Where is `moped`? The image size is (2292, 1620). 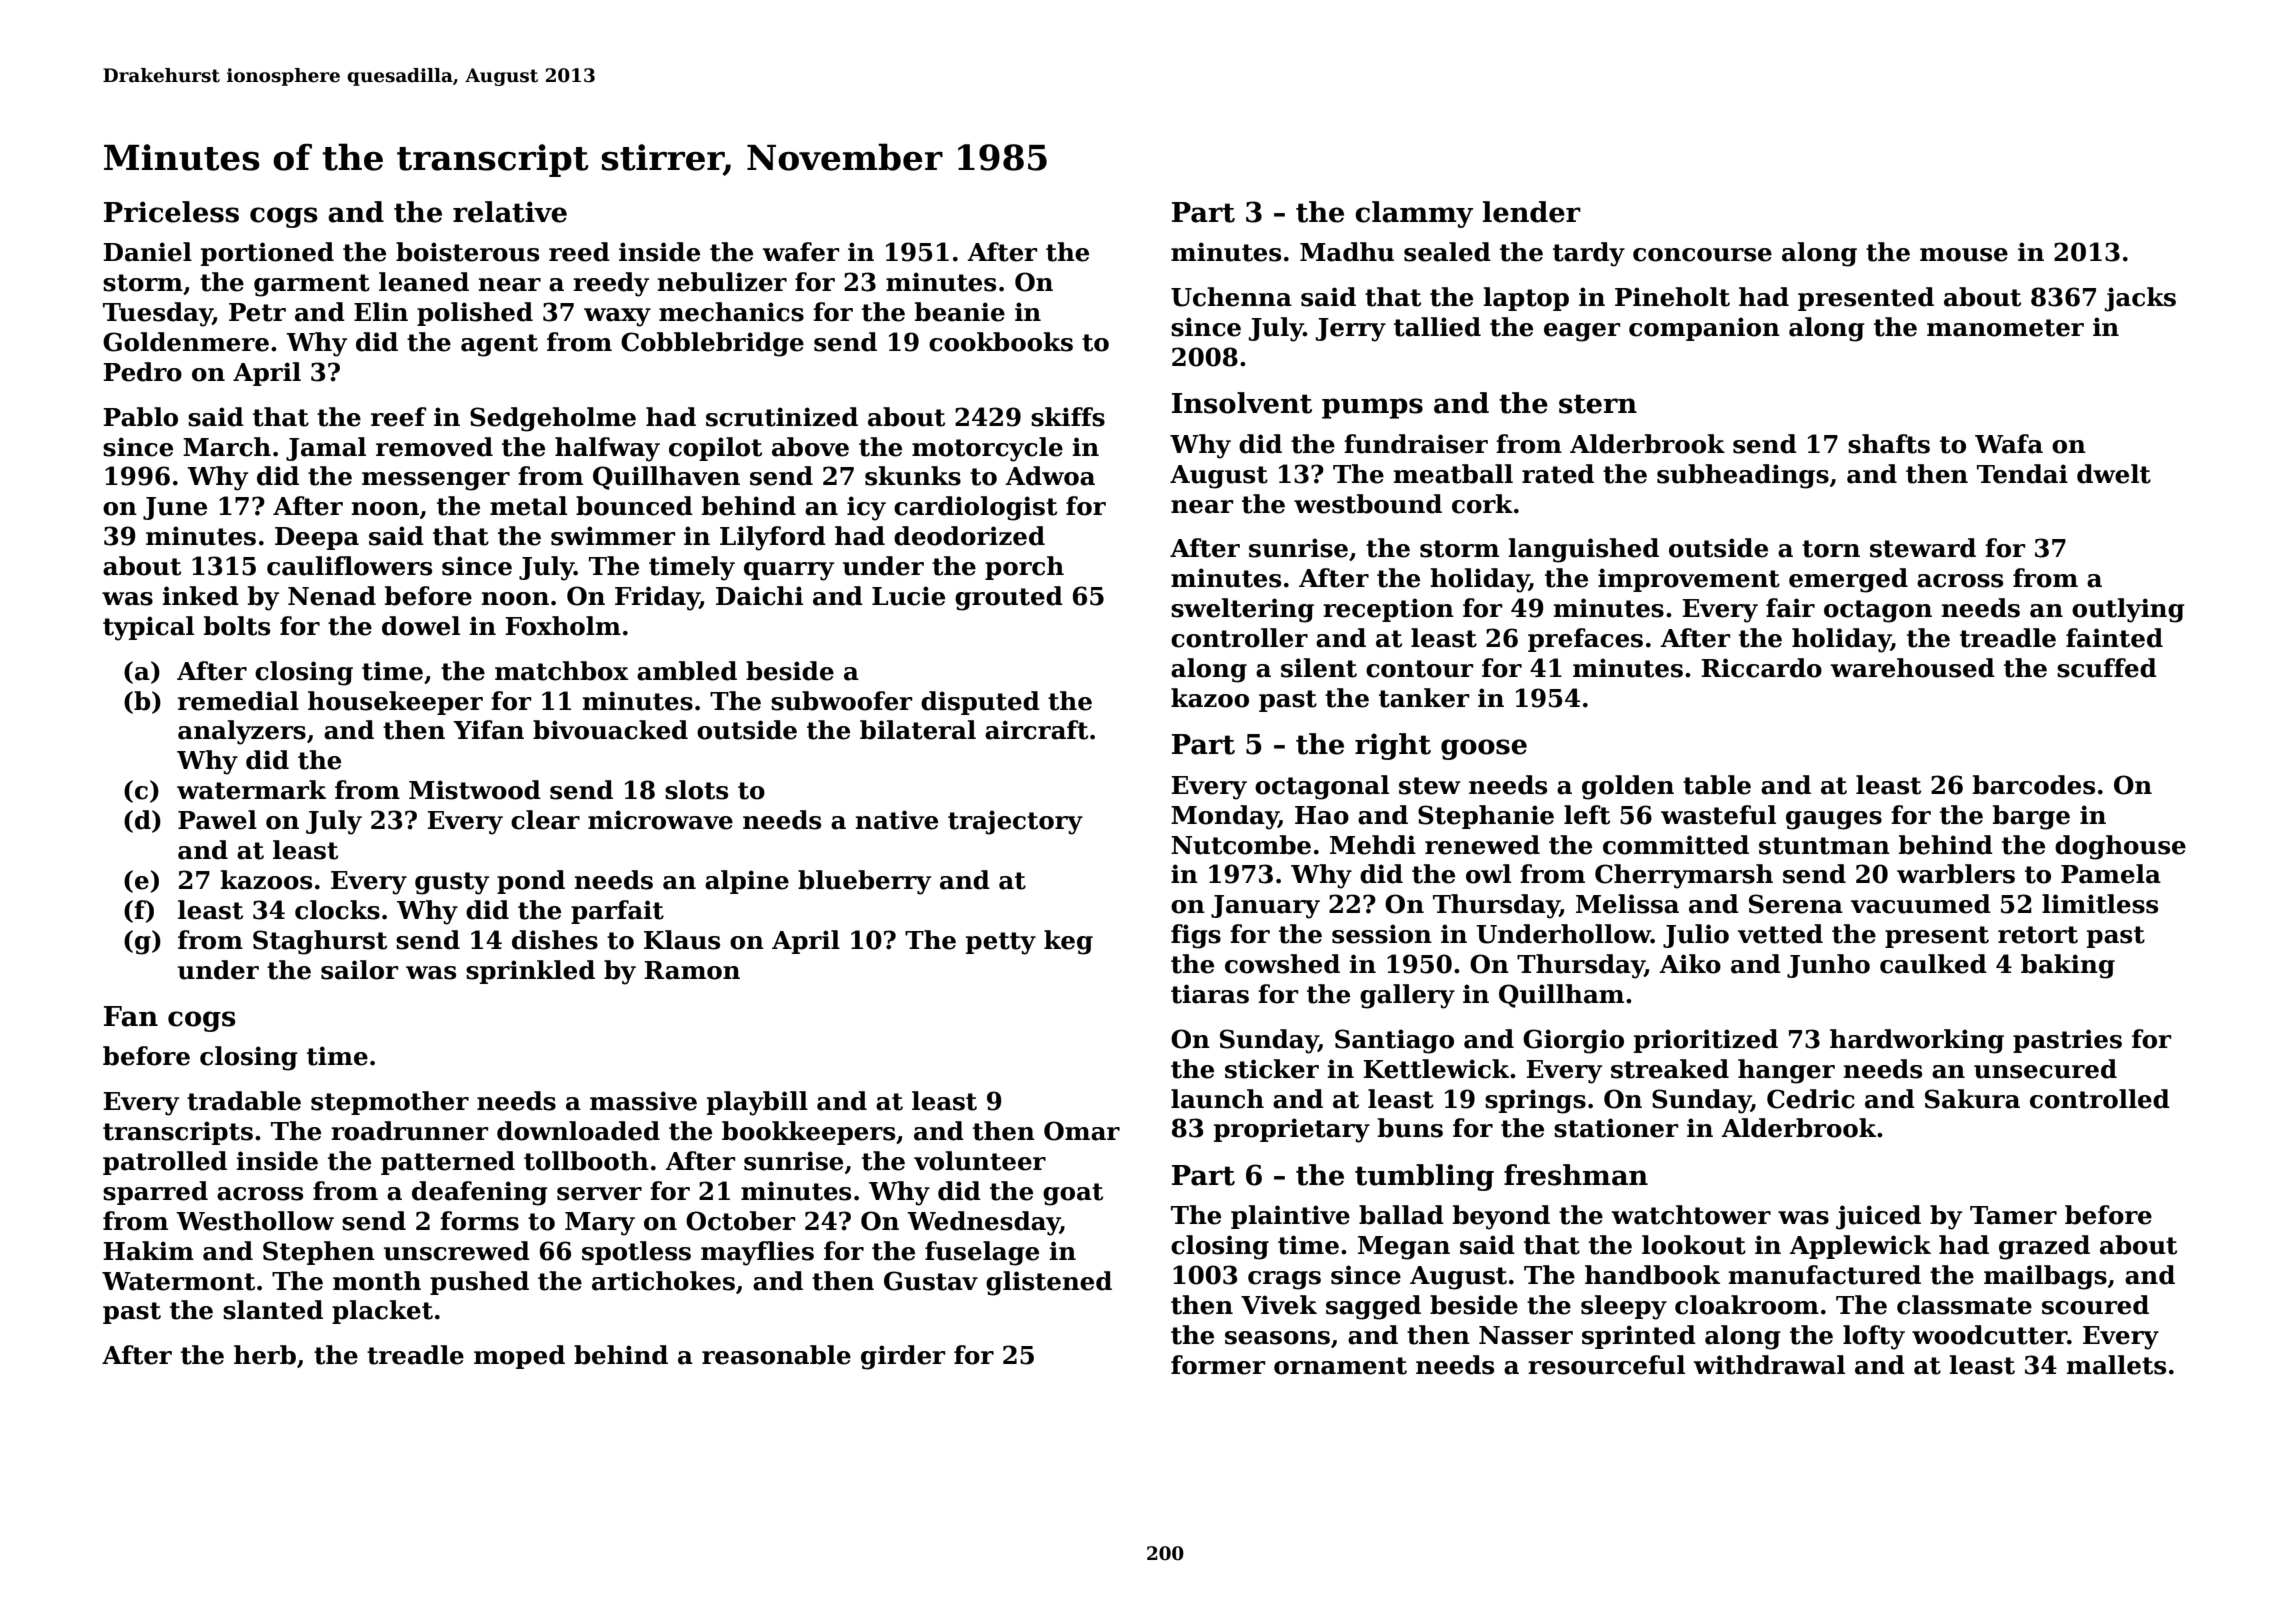
moped is located at coordinates (519, 1357).
